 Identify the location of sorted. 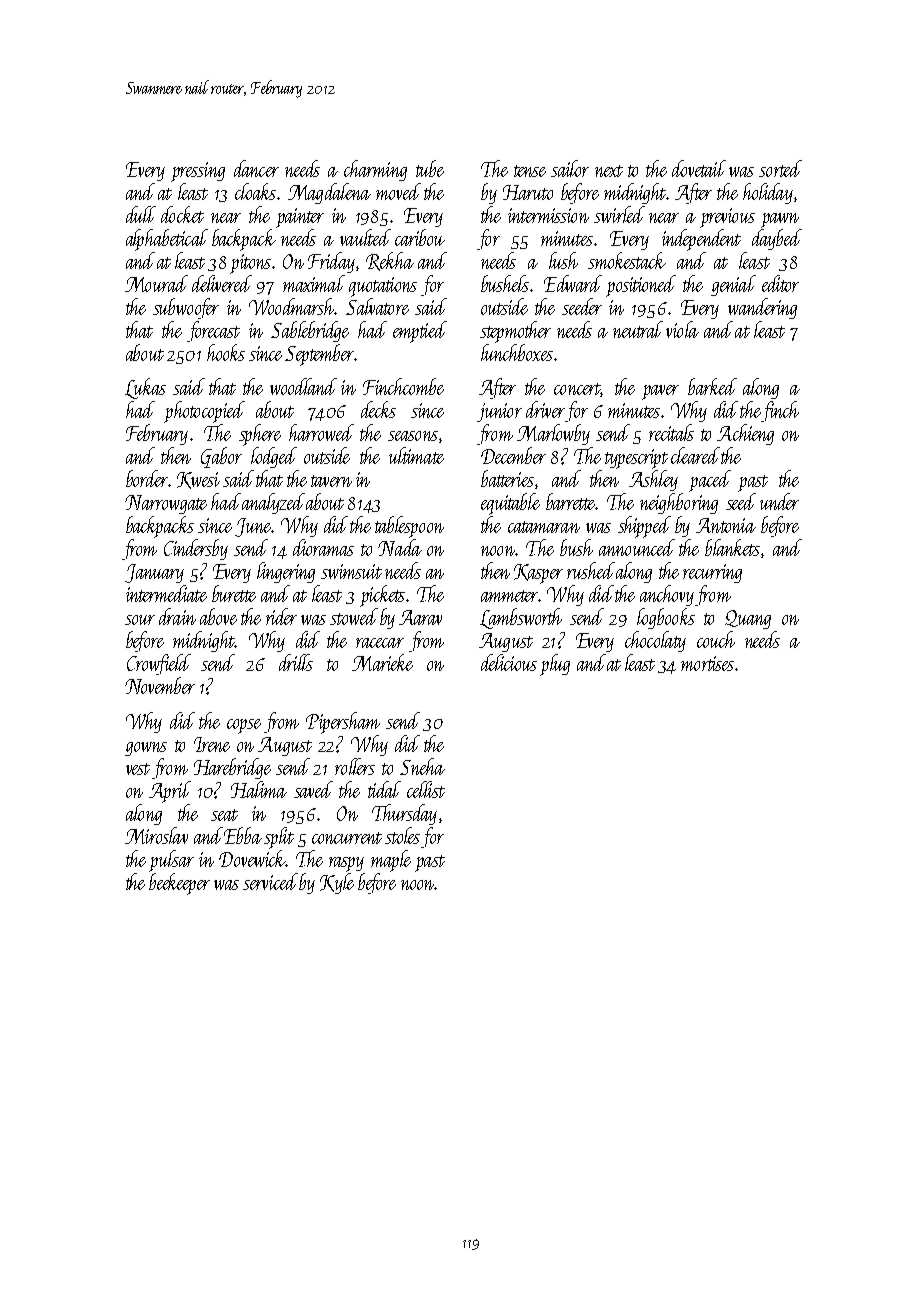
(780, 168).
